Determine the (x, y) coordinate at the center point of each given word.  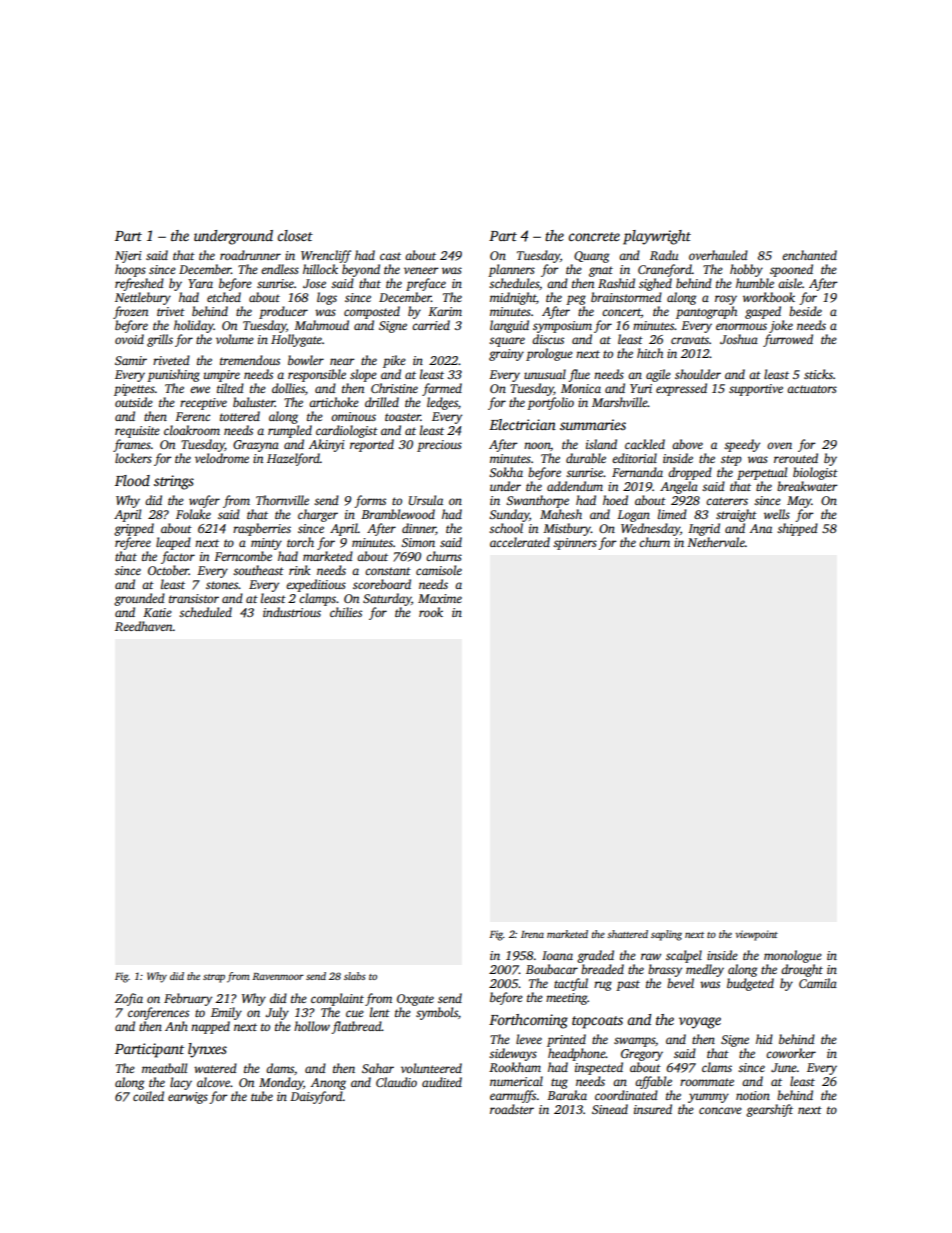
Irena (532, 934)
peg (576, 300)
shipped (797, 529)
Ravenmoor (278, 976)
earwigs (188, 1098)
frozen (130, 312)
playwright (657, 237)
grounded (139, 599)
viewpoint (756, 935)
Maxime (440, 598)
